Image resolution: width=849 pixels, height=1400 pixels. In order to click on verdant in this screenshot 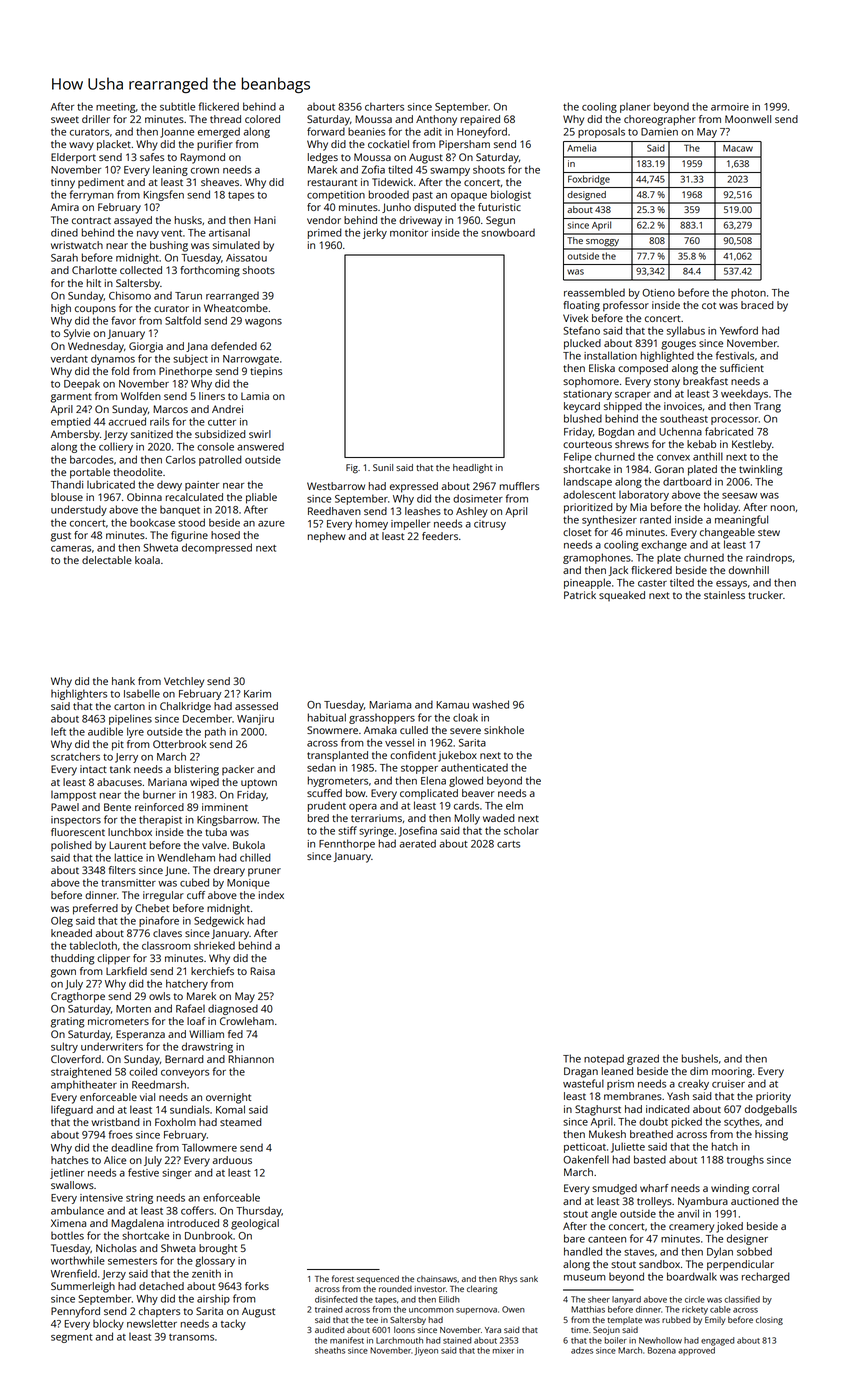, I will do `click(69, 358)`.
